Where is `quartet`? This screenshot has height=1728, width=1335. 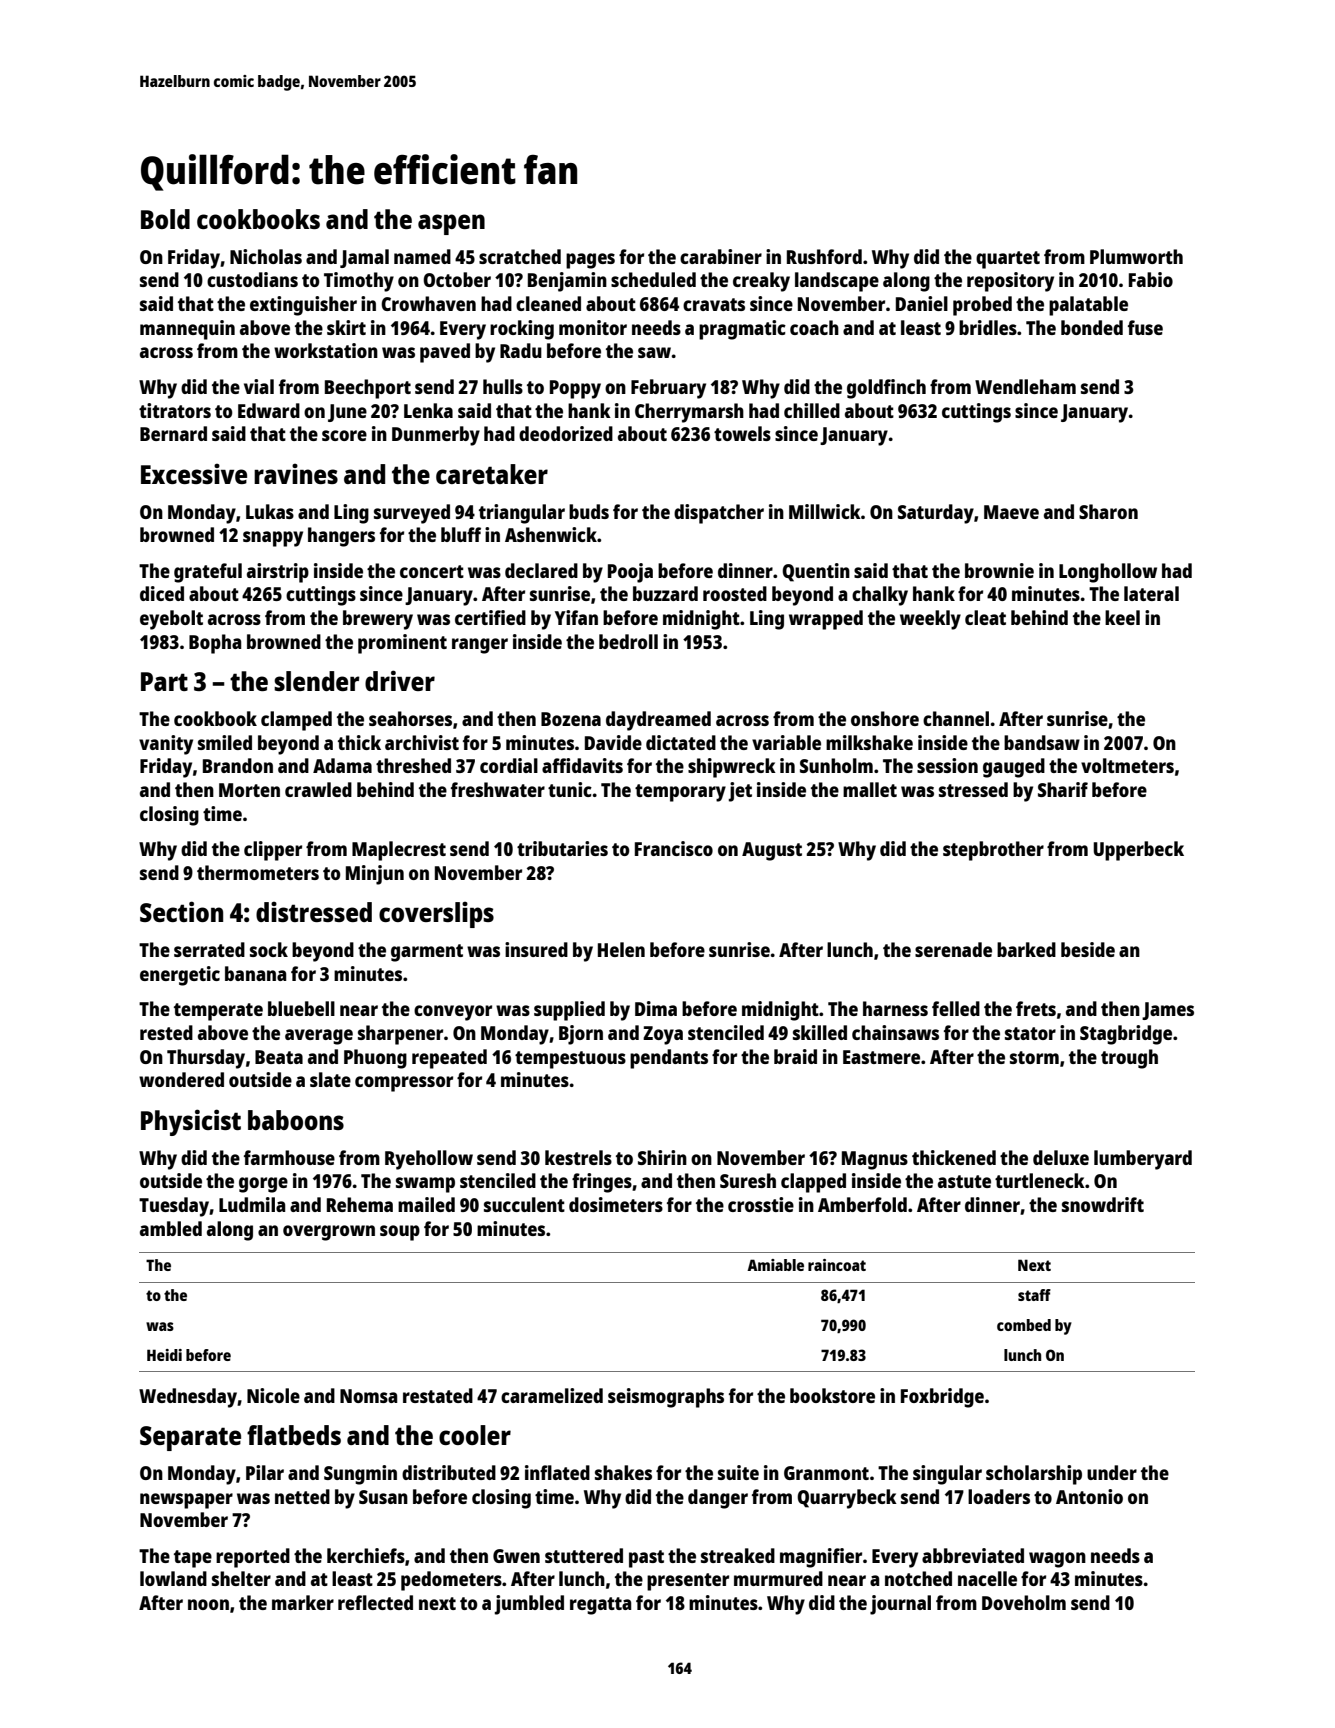
quartet is located at coordinates (1008, 260).
